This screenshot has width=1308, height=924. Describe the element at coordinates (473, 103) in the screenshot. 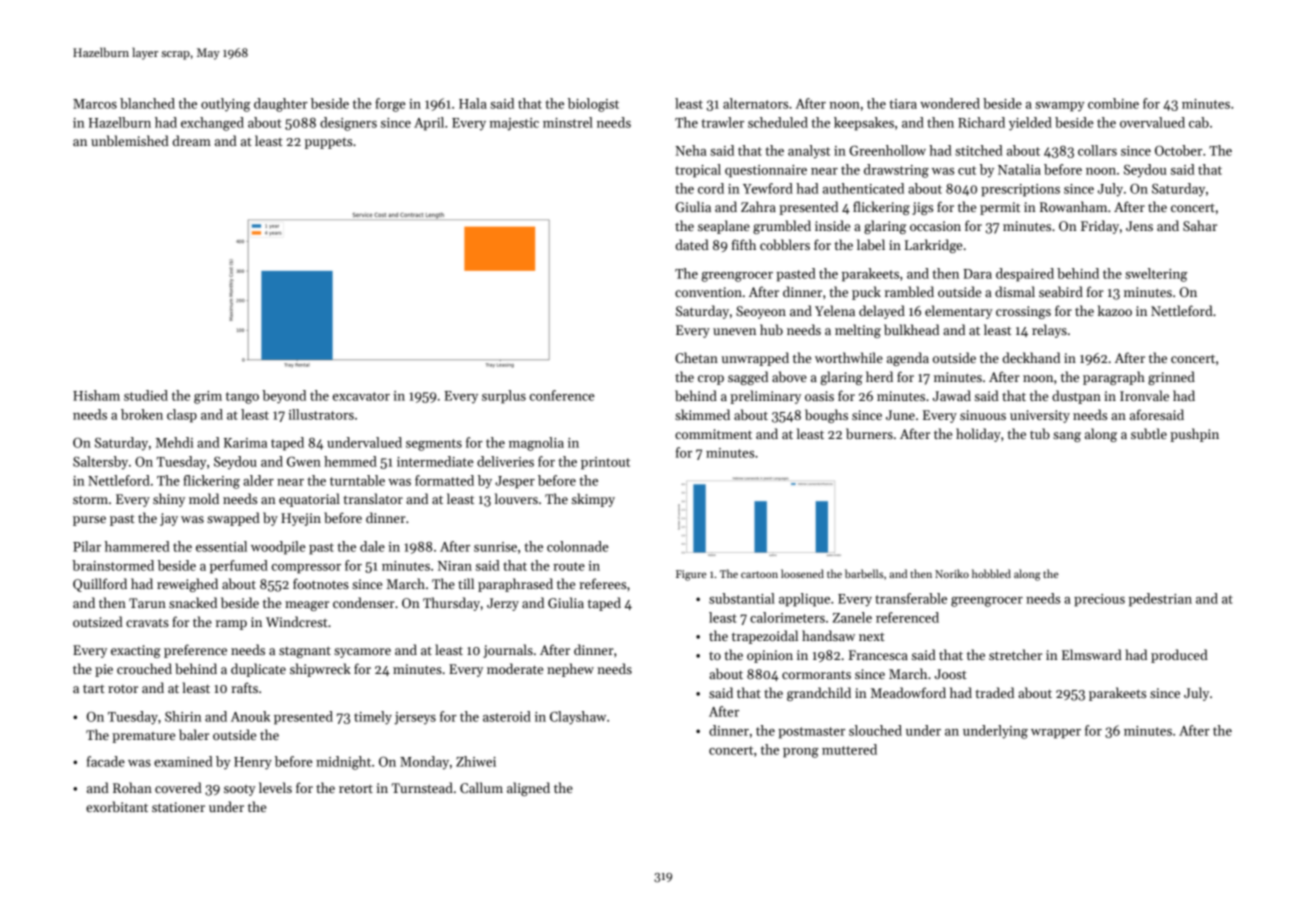

I see `Hala` at that location.
